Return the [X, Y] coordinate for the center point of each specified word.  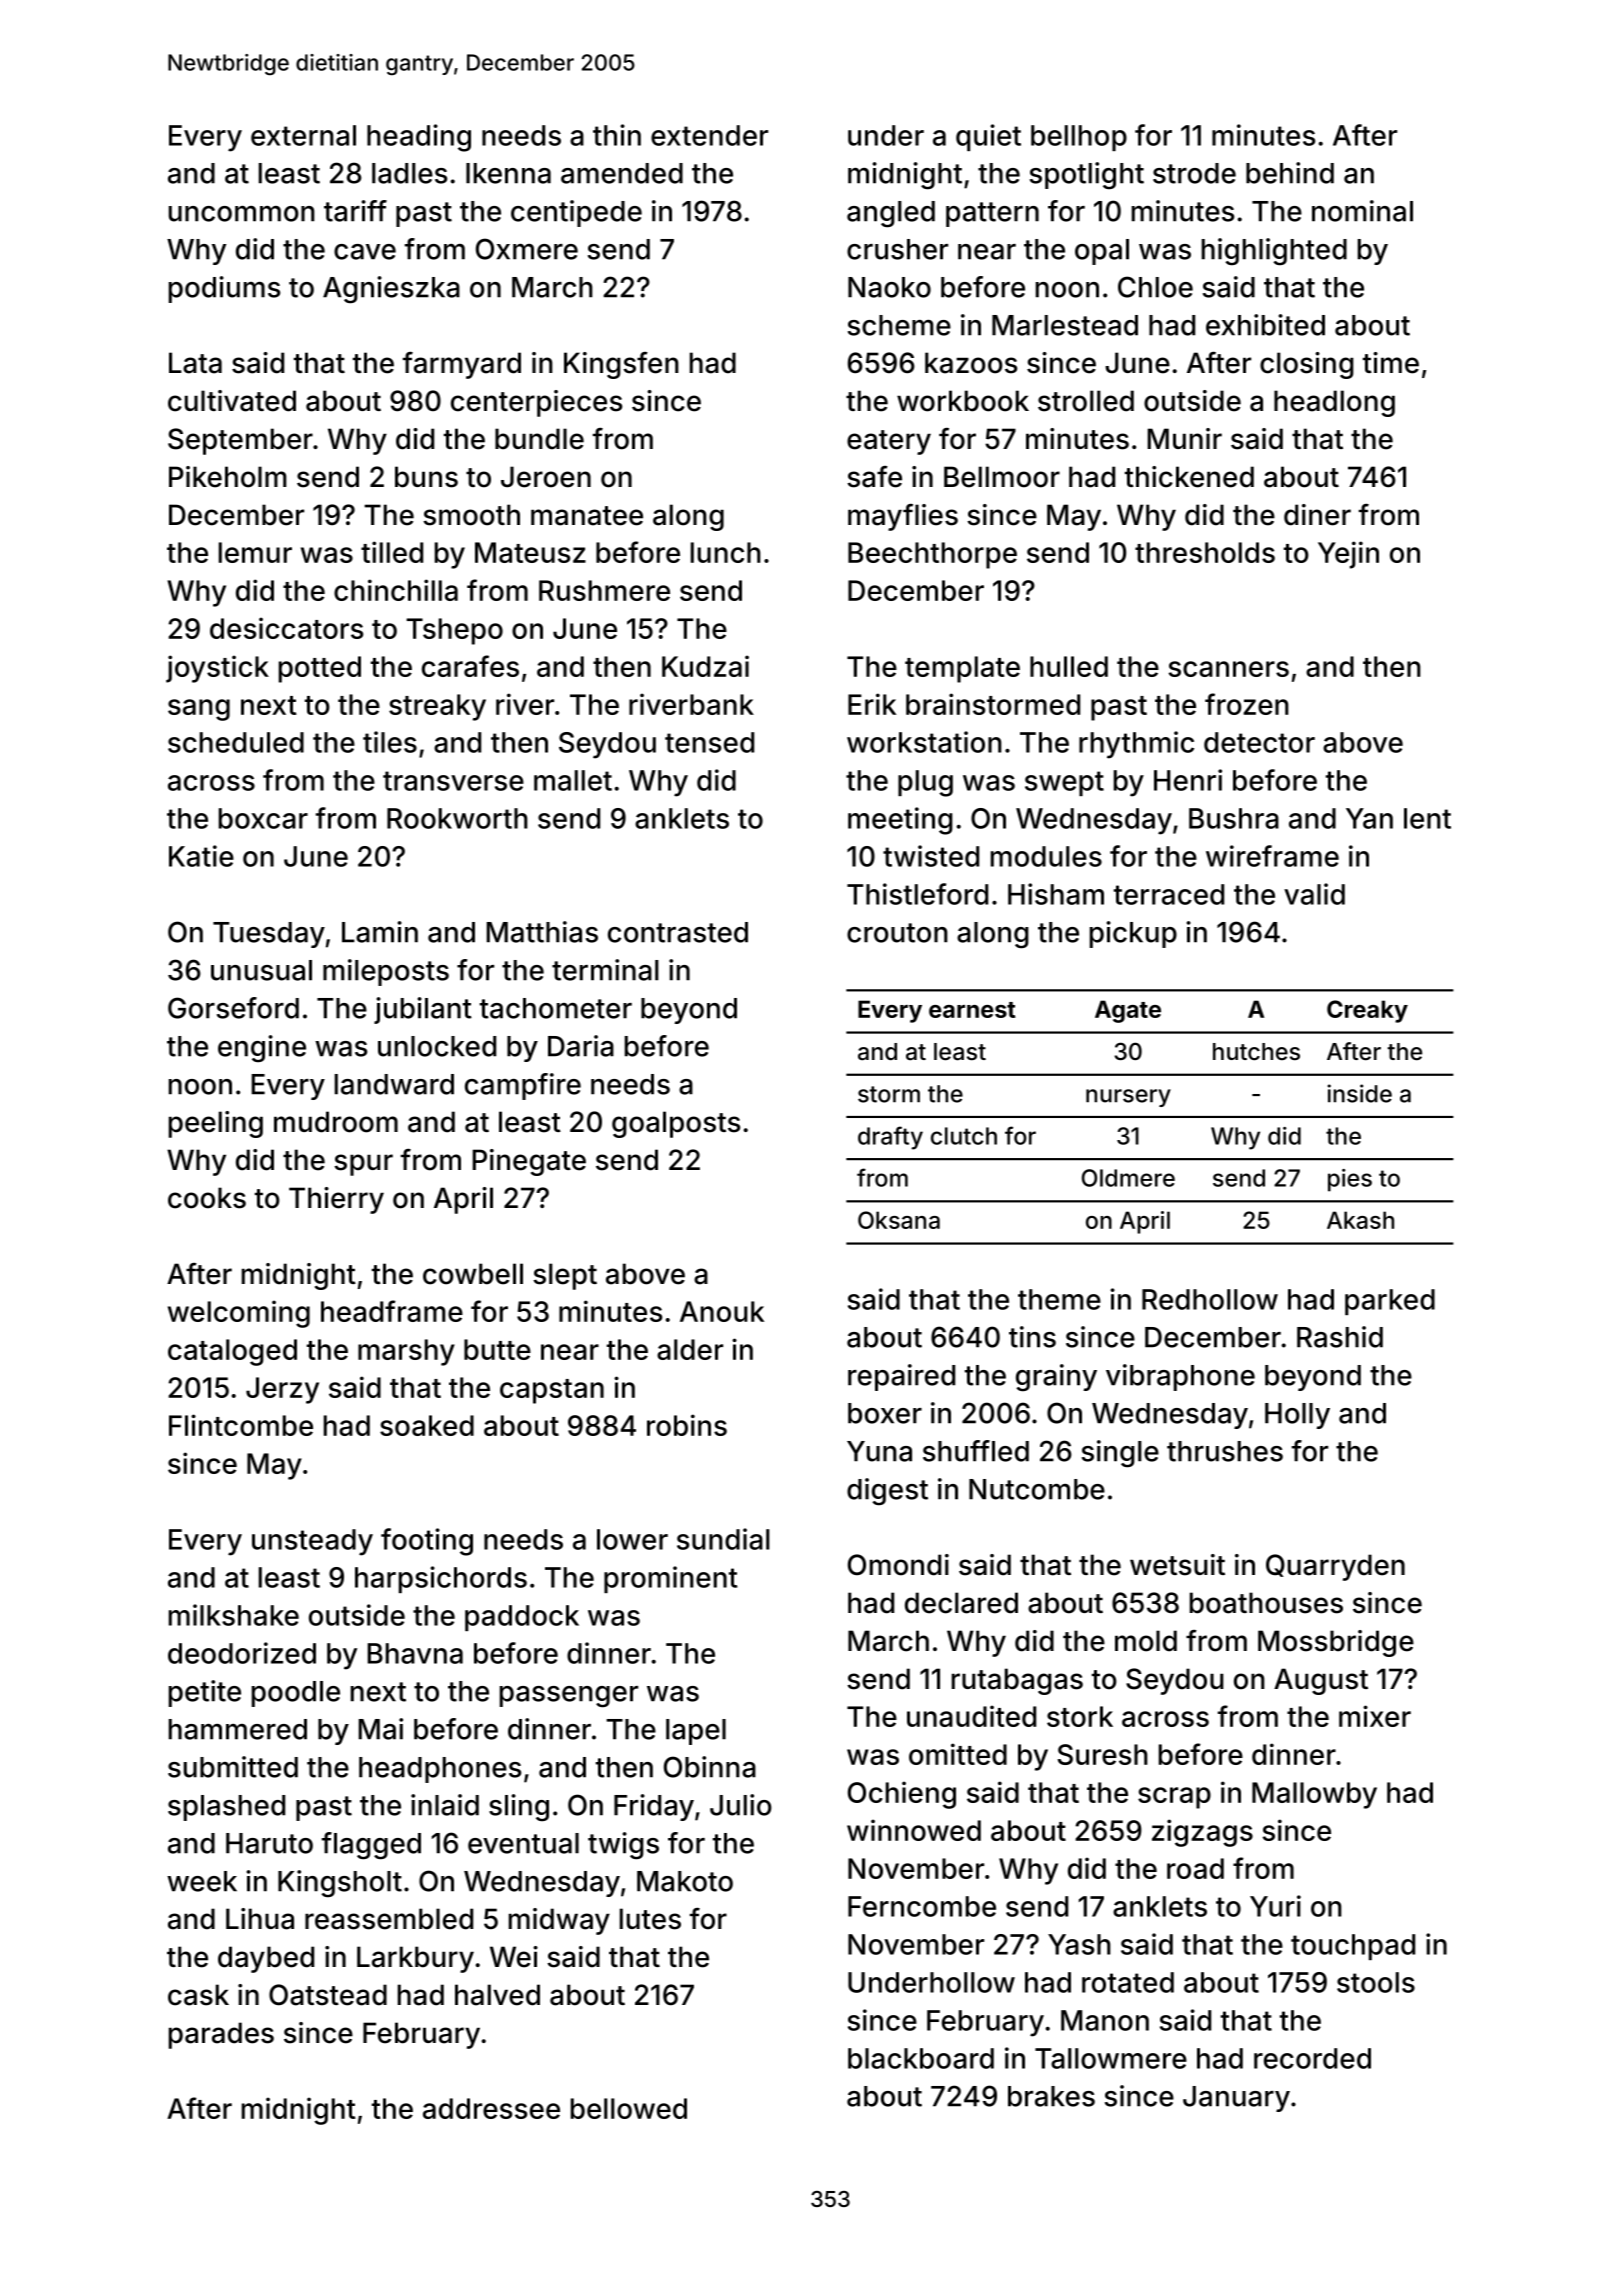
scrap [1174, 1798]
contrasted [678, 932]
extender [709, 135]
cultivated [232, 401]
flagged [371, 1846]
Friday [654, 1807]
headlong [1334, 403]
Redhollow [1210, 1299]
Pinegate [529, 1162]
